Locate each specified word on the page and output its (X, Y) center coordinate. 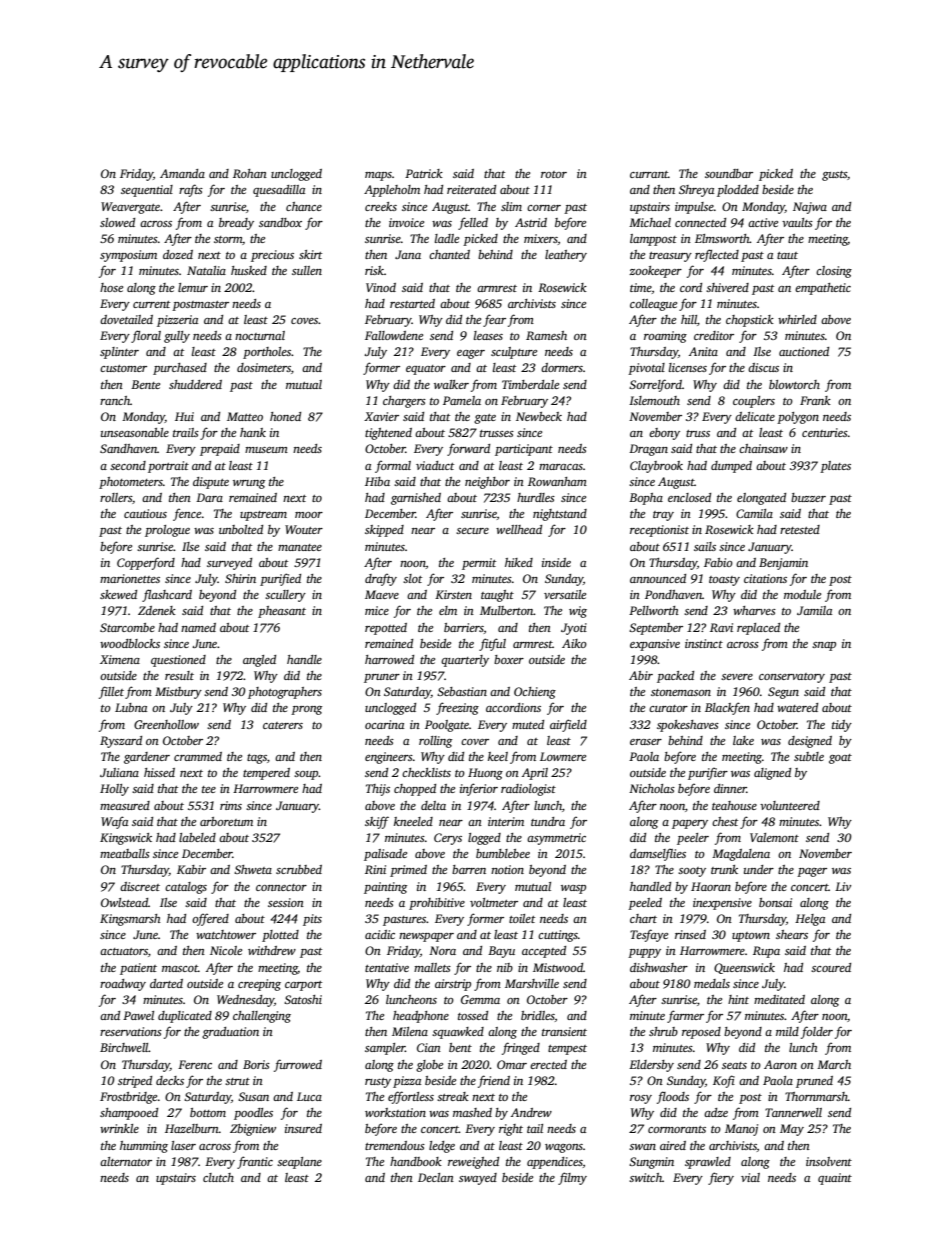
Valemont (774, 837)
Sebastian (462, 691)
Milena (410, 1031)
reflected (717, 255)
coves (305, 321)
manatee (300, 547)
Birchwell (124, 1047)
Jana (408, 254)
